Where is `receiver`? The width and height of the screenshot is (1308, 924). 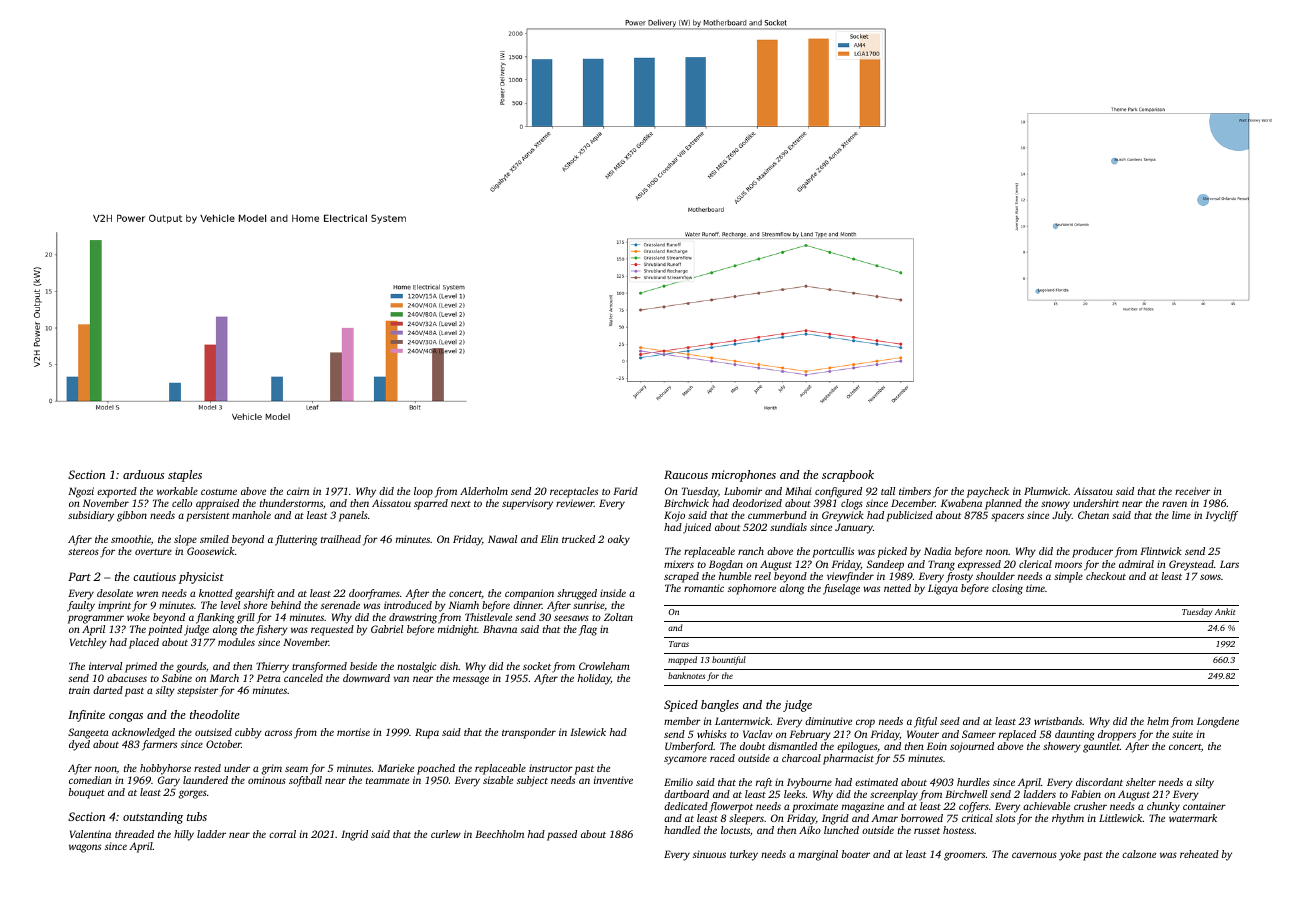 receiver is located at coordinates (1193, 491).
